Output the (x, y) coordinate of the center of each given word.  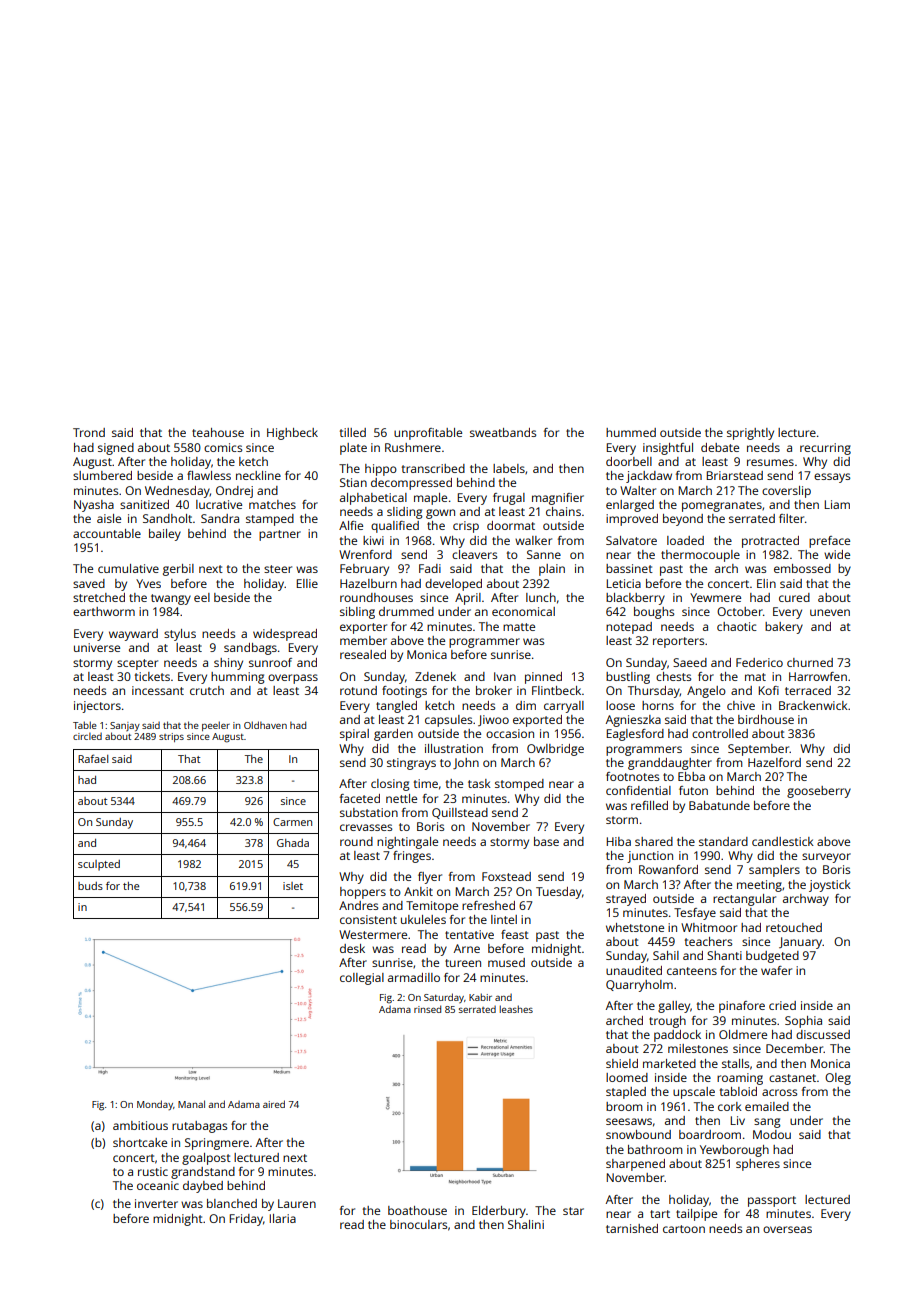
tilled (353, 432)
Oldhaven (265, 725)
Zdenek (435, 676)
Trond (89, 432)
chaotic (737, 626)
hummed (631, 432)
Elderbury (499, 1212)
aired (274, 1104)
